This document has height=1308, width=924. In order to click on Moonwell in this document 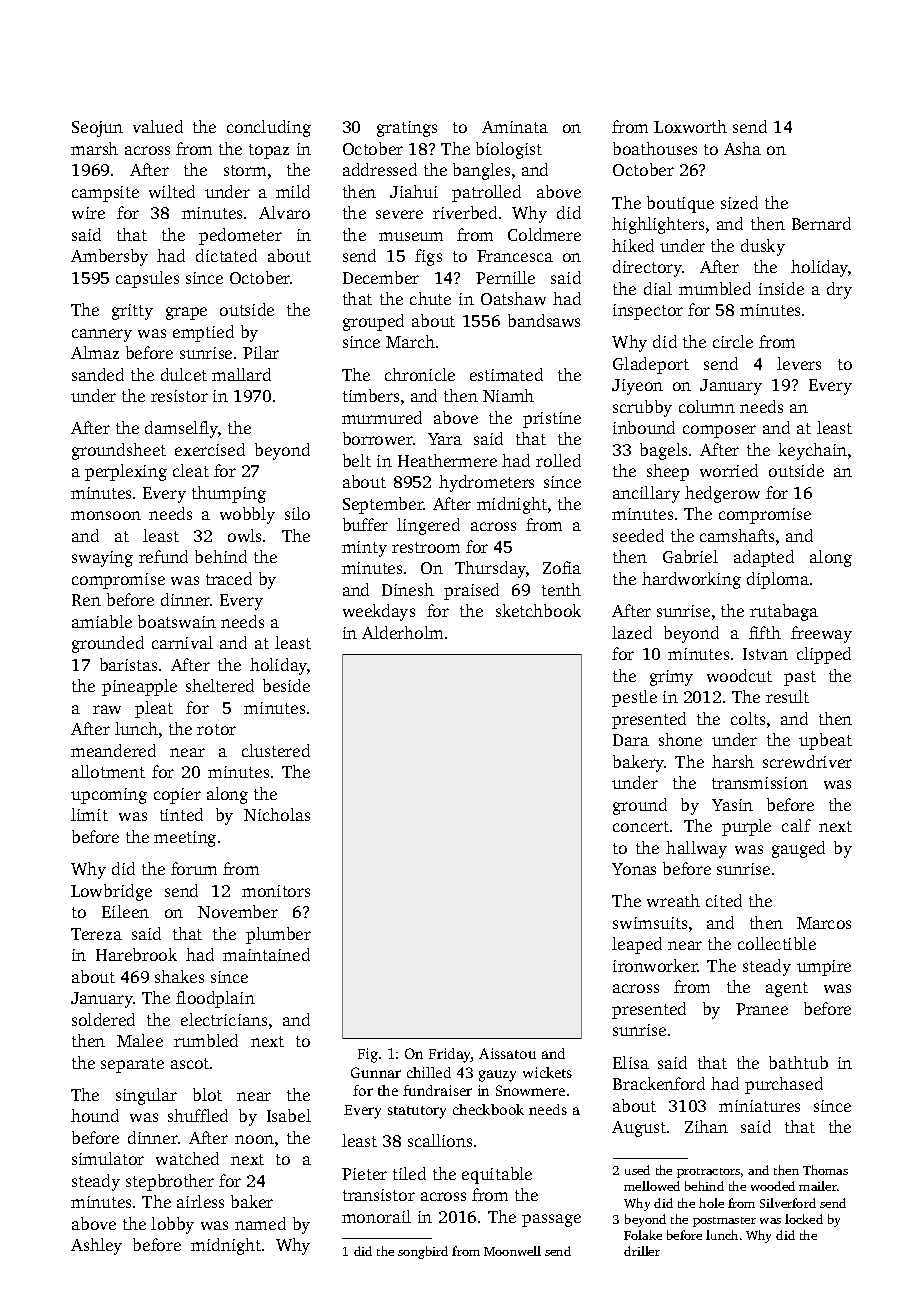, I will do `click(512, 1251)`.
